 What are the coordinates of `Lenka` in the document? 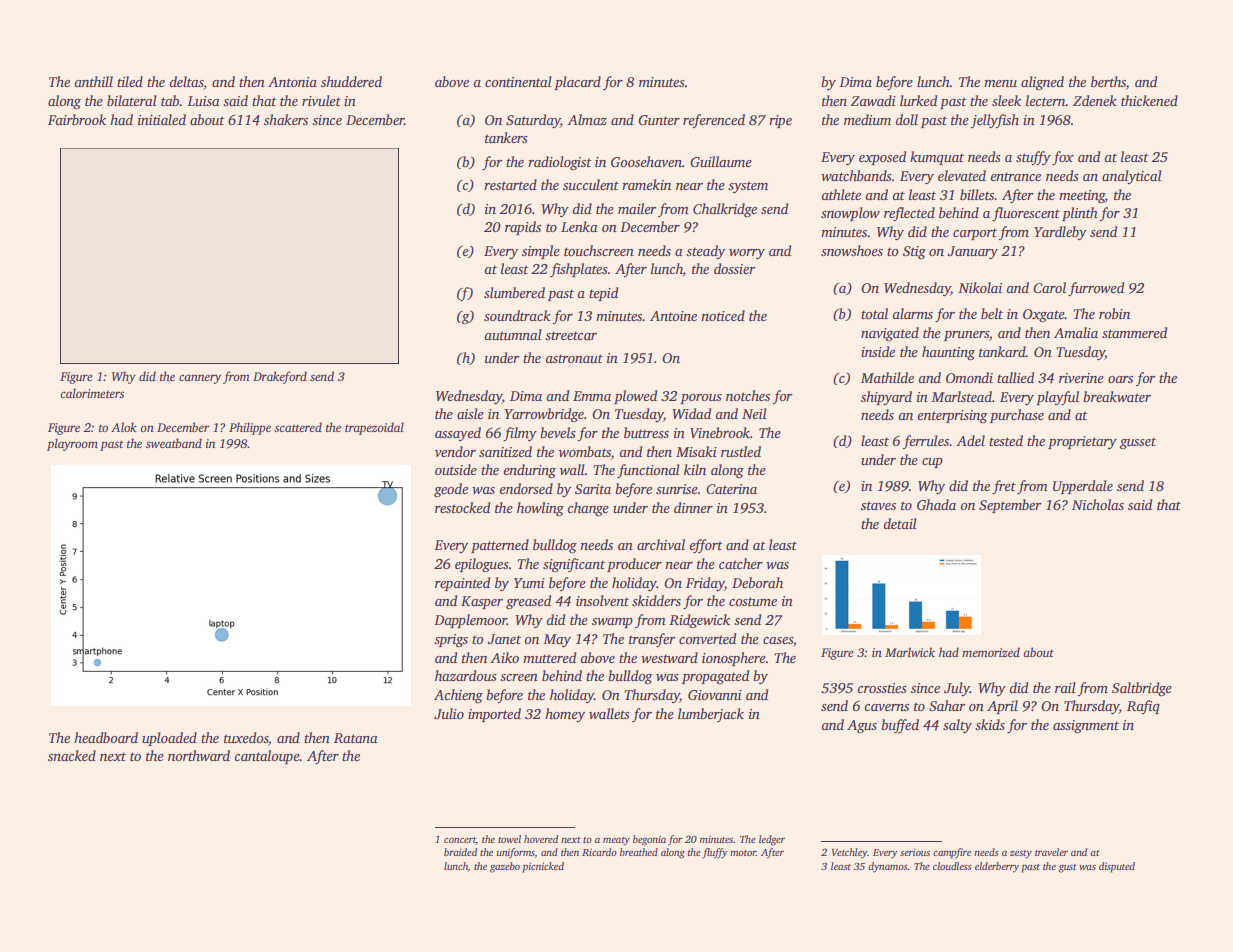 It's located at (579, 226).
